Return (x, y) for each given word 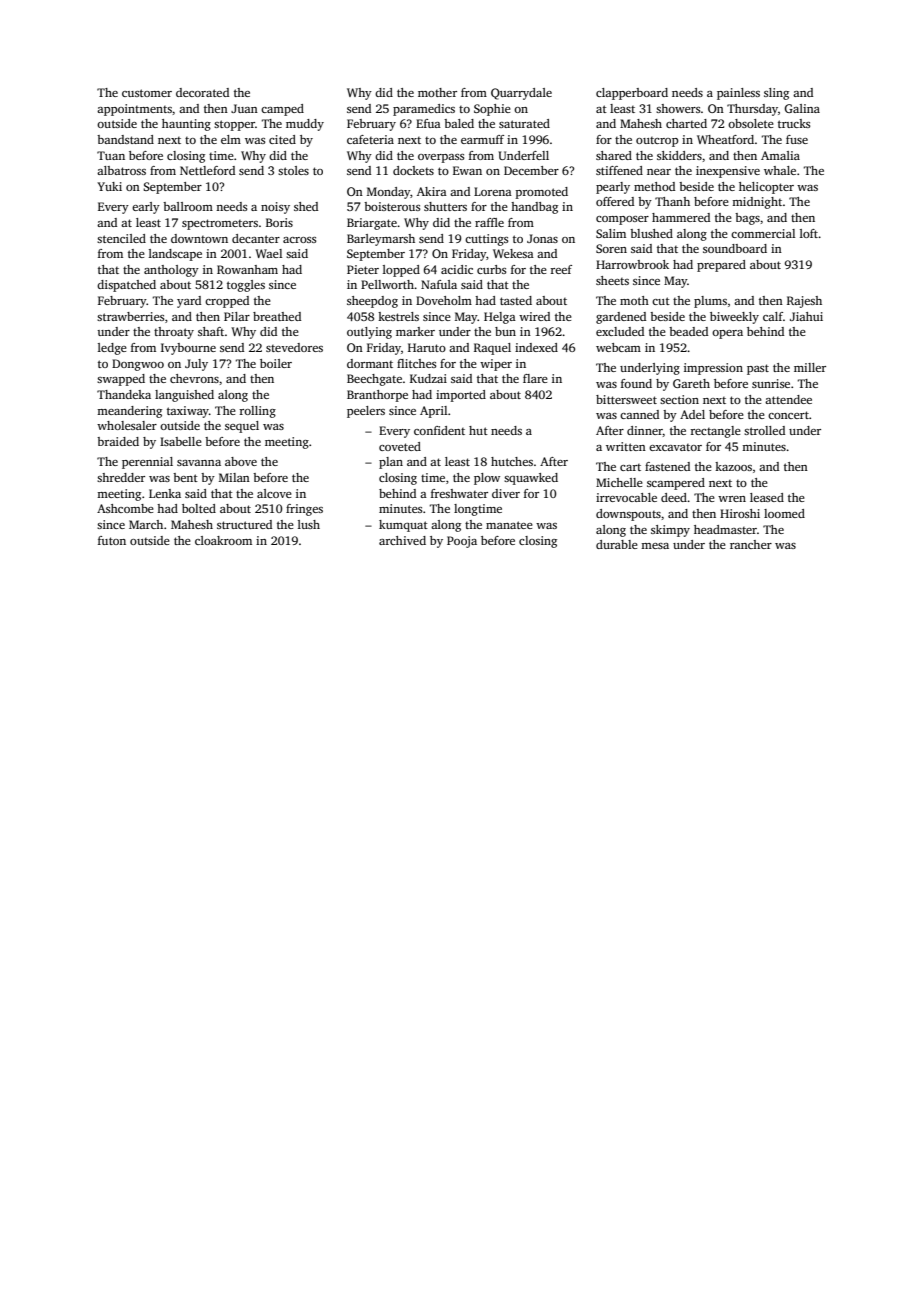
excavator (675, 447)
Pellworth (387, 284)
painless (738, 94)
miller (810, 367)
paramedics (424, 110)
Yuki (109, 186)
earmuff (482, 139)
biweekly (734, 318)
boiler (276, 363)
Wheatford (725, 139)
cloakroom (223, 540)
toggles (246, 286)
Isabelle (181, 441)
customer (147, 93)
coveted (400, 446)
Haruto (427, 347)
